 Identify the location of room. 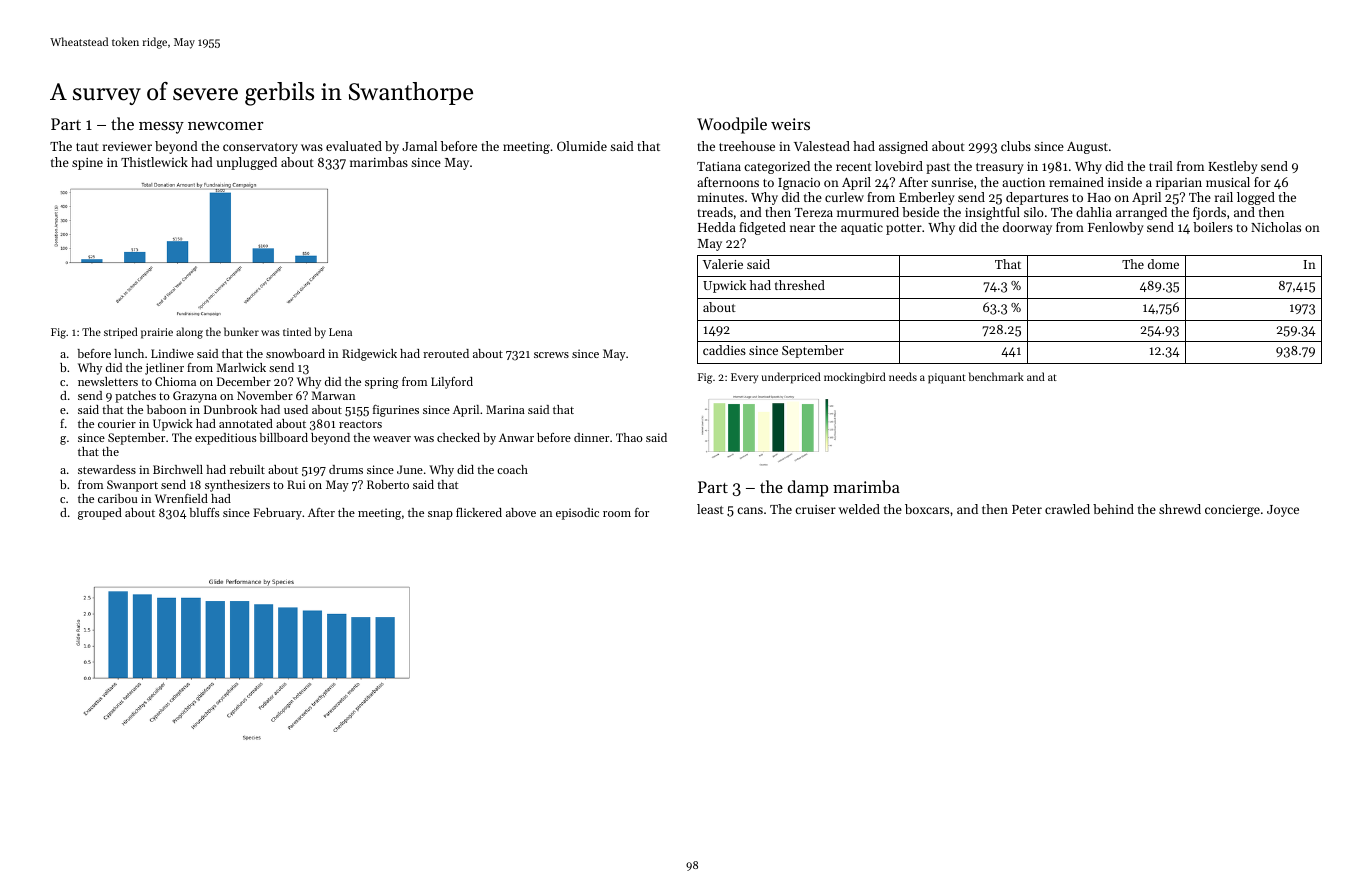
(617, 514).
